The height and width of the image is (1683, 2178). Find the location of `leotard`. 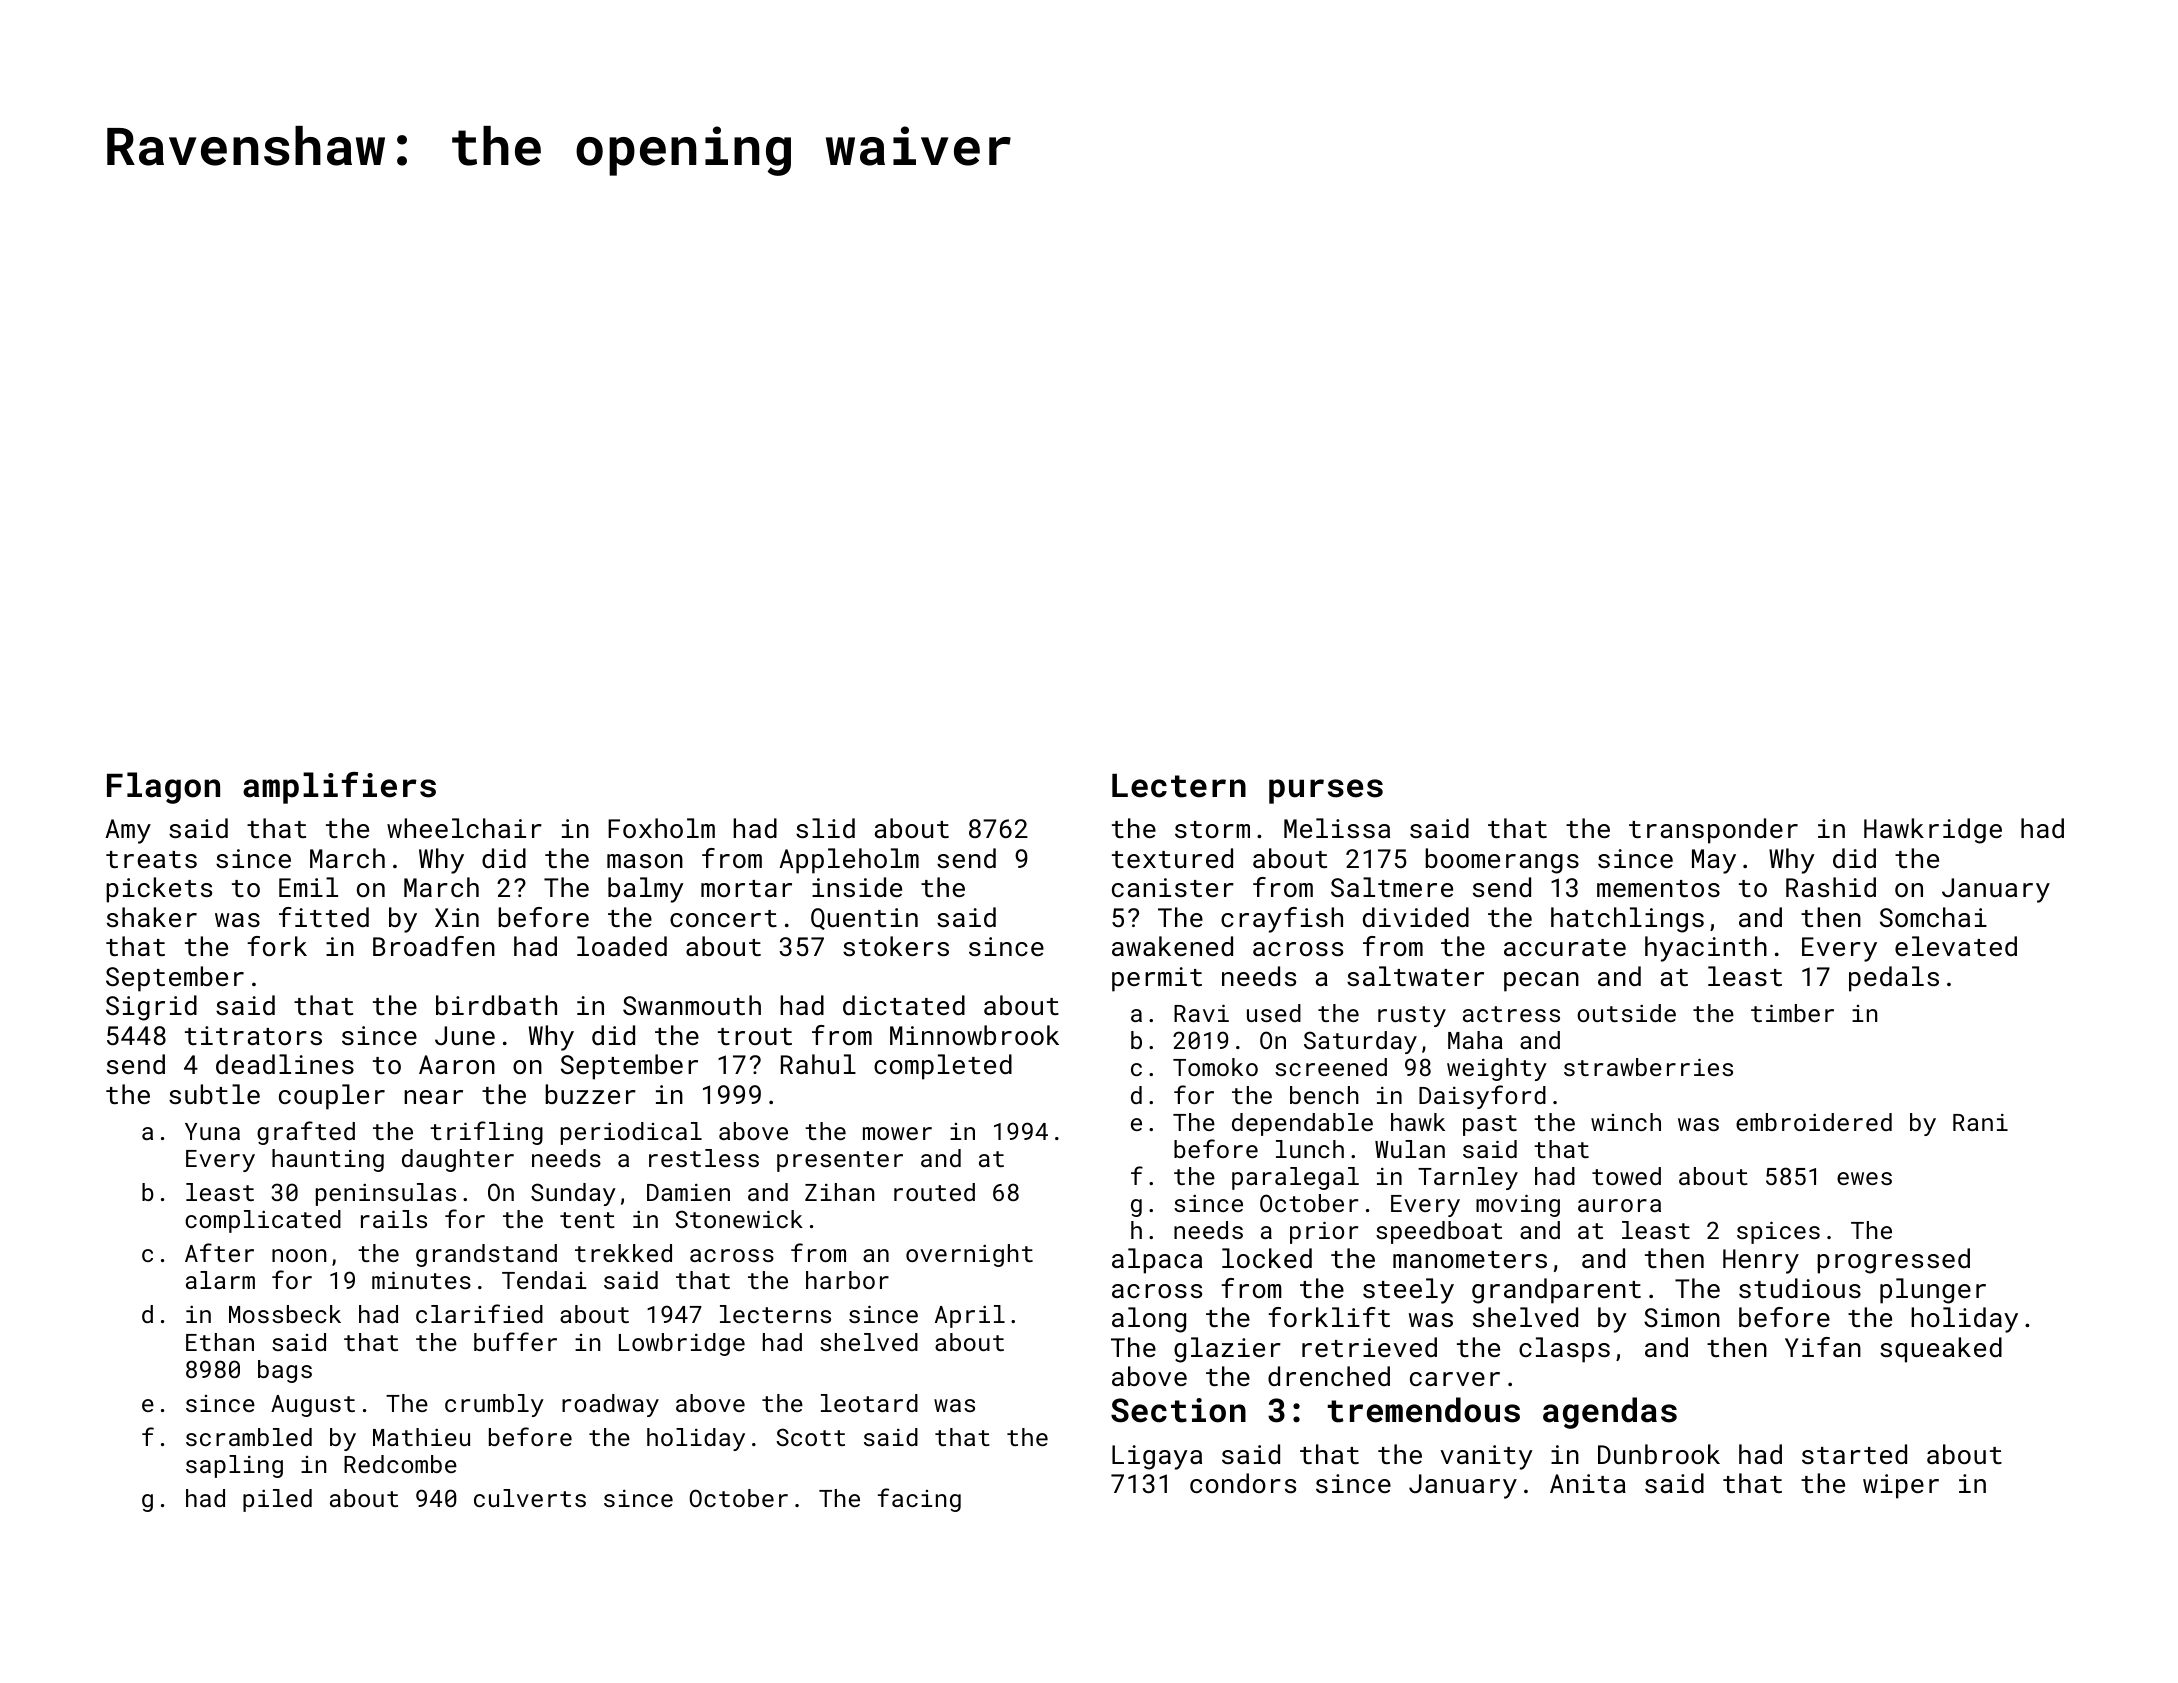

leotard is located at coordinates (869, 1403).
